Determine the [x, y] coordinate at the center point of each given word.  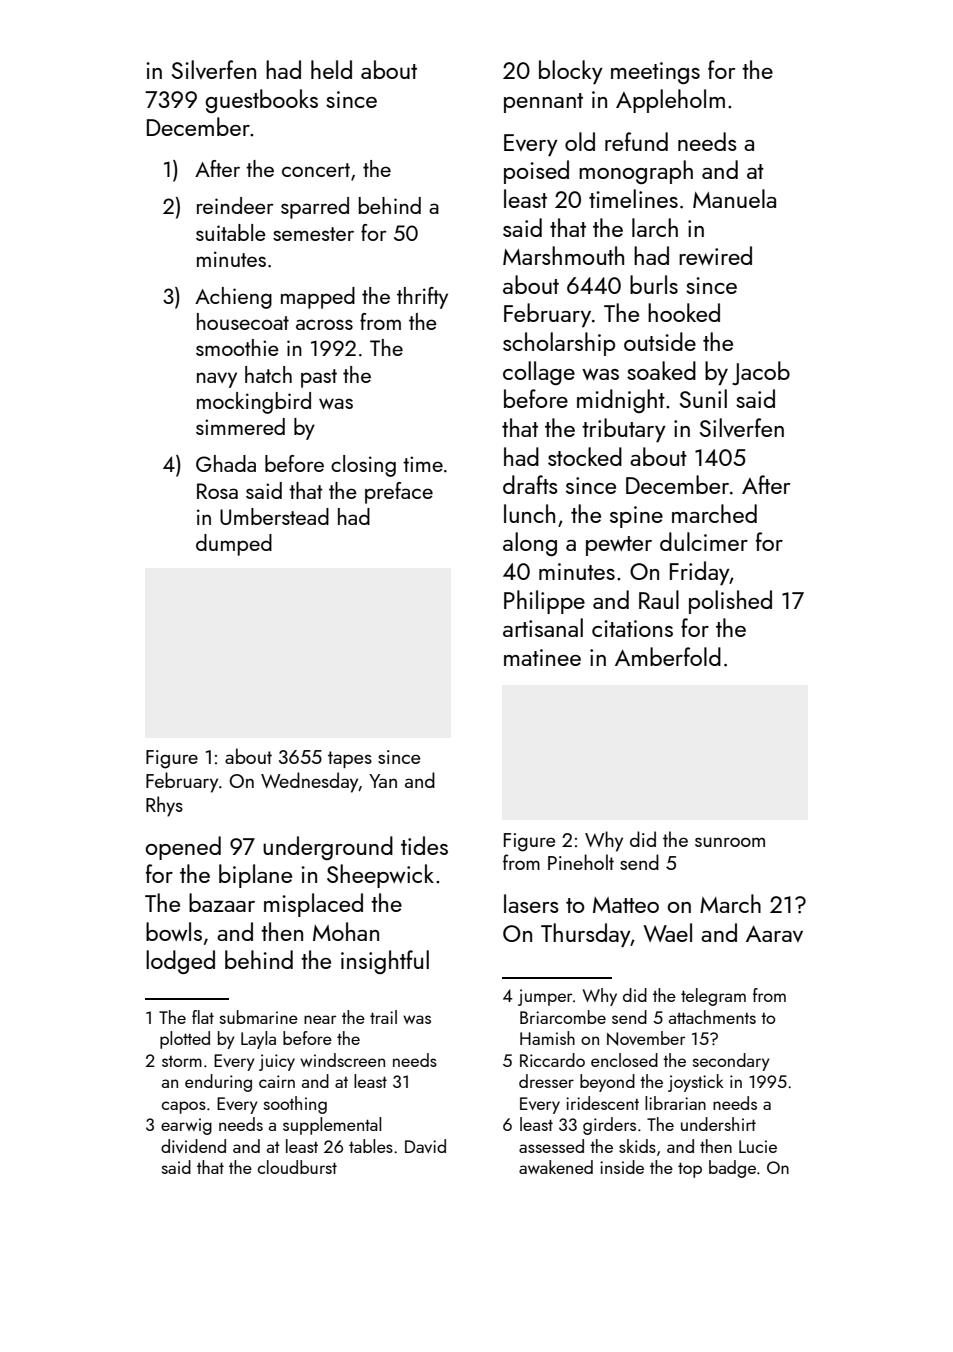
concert [316, 170]
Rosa [217, 491]
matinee [542, 657]
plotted [185, 1040]
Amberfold [668, 656]
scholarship [559, 344]
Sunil [703, 398]
